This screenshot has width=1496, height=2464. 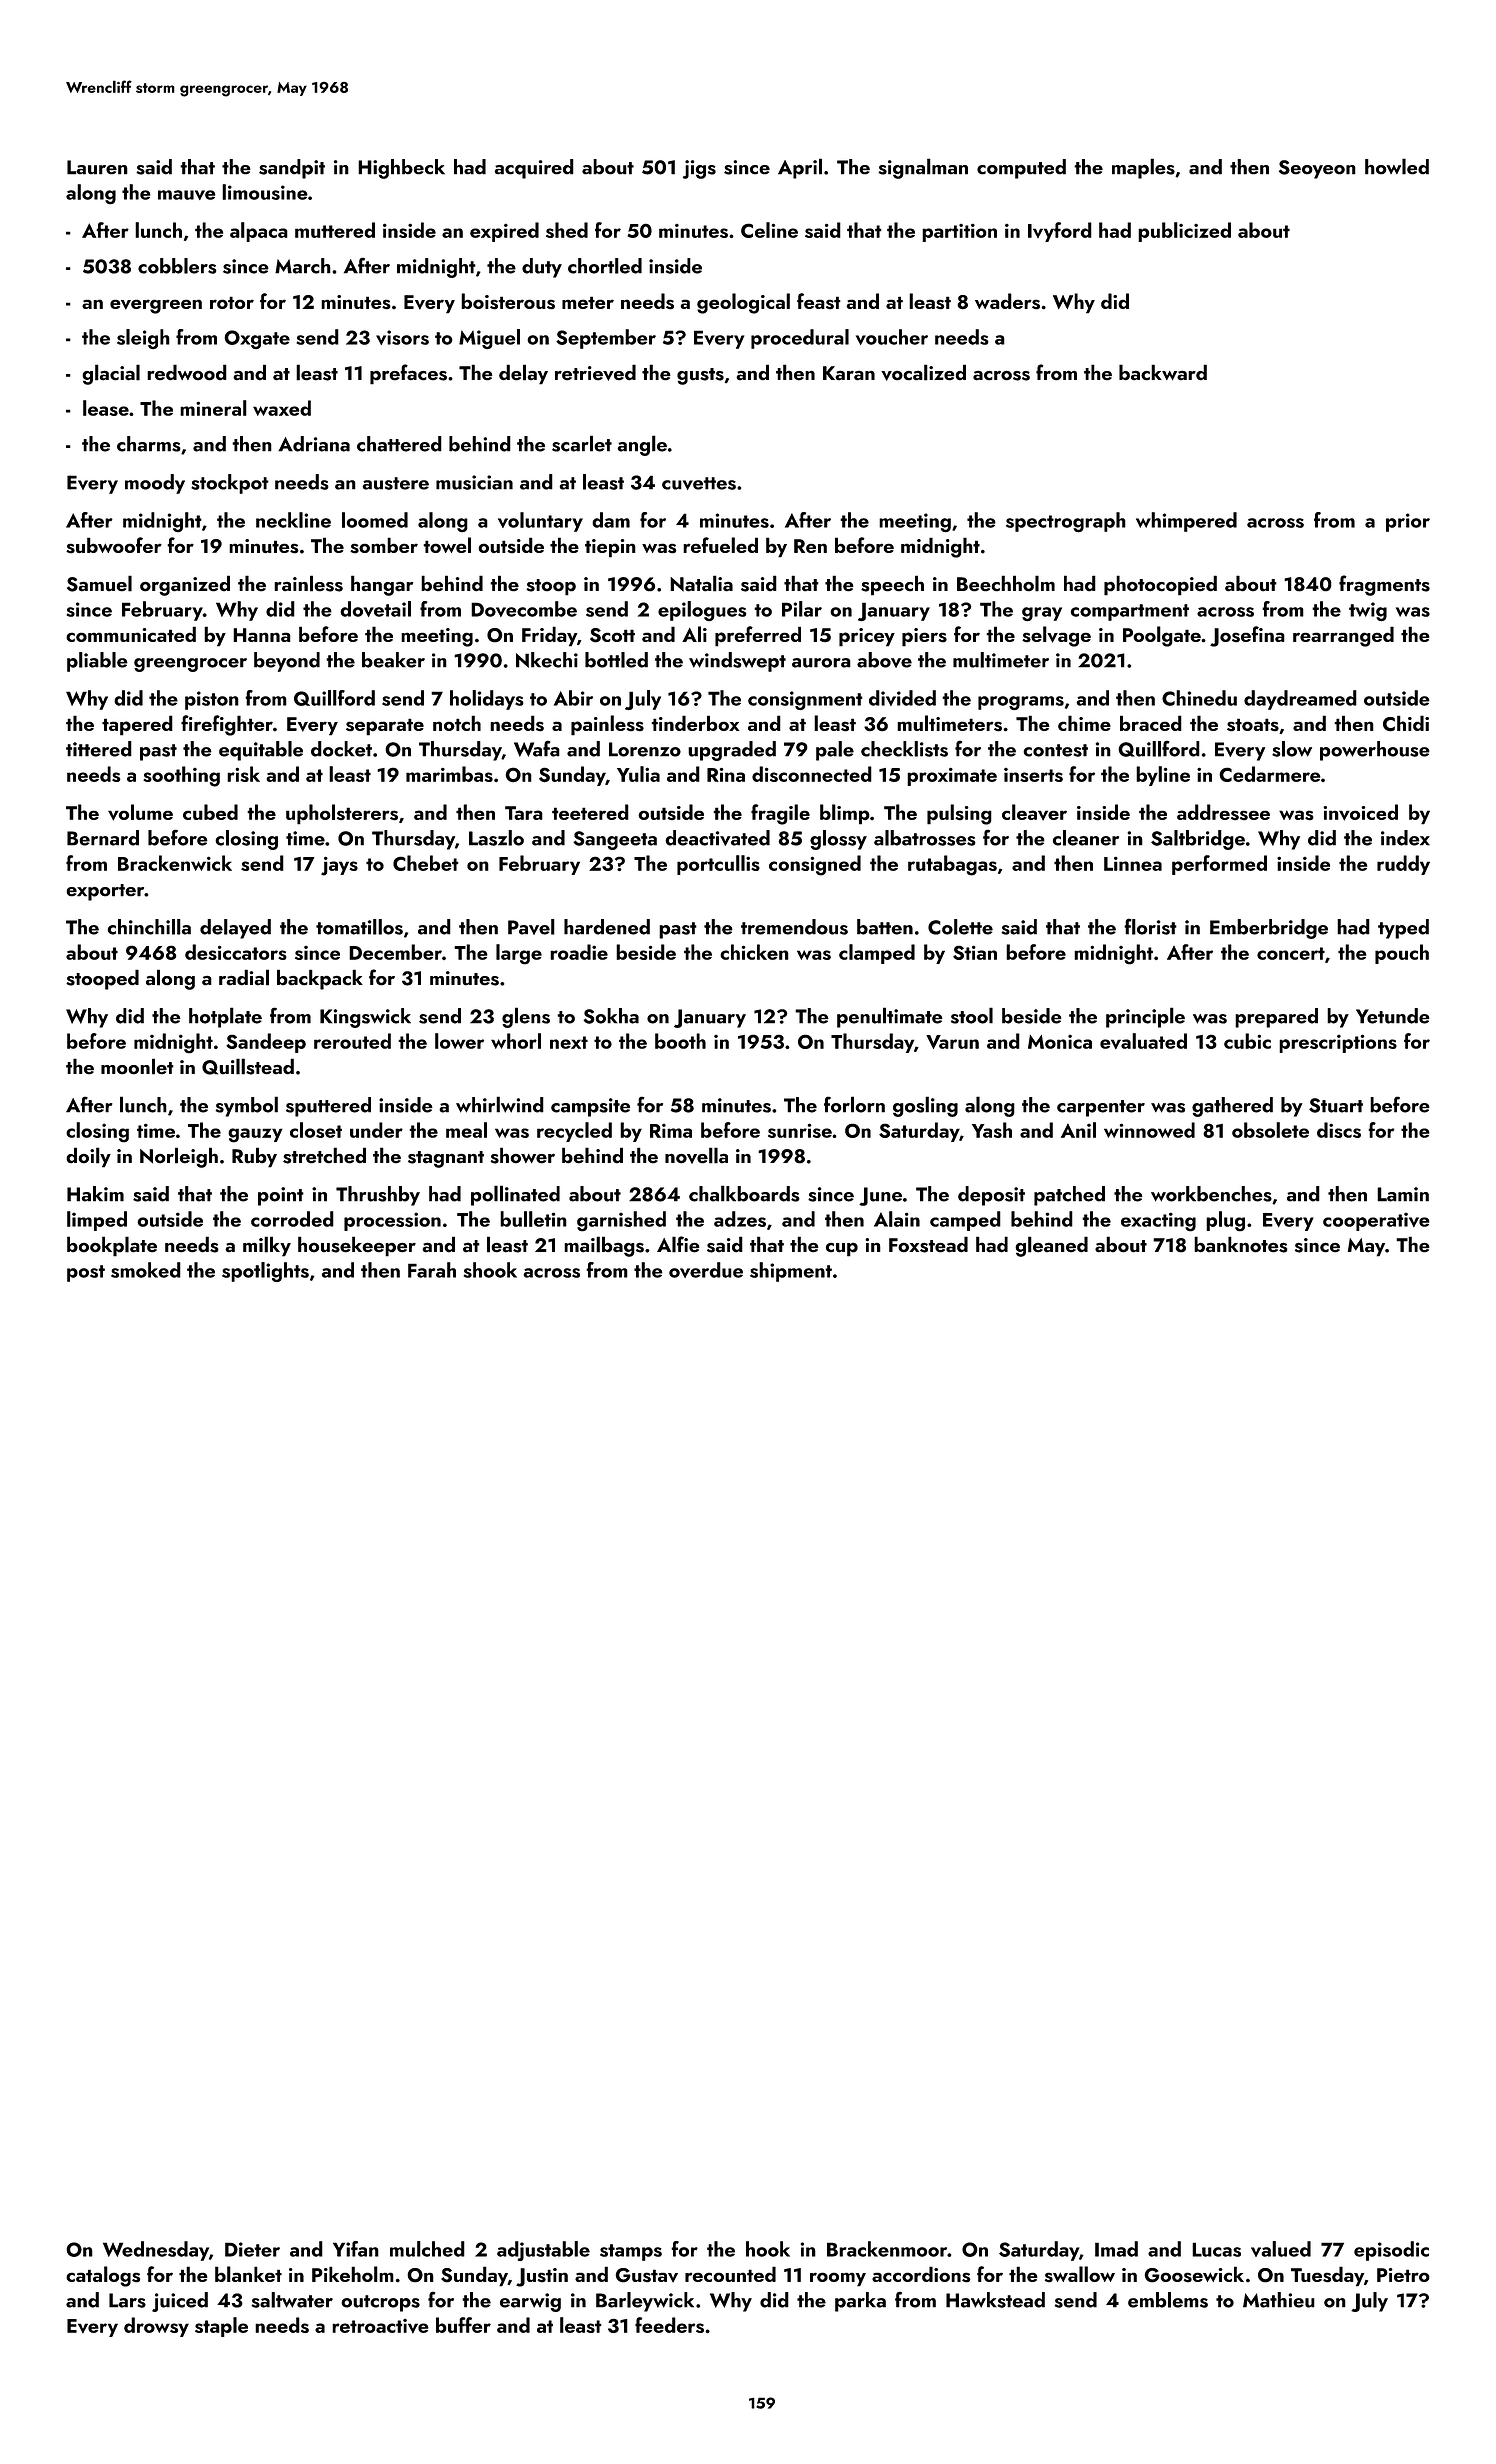 I want to click on exacting, so click(x=1158, y=1222).
